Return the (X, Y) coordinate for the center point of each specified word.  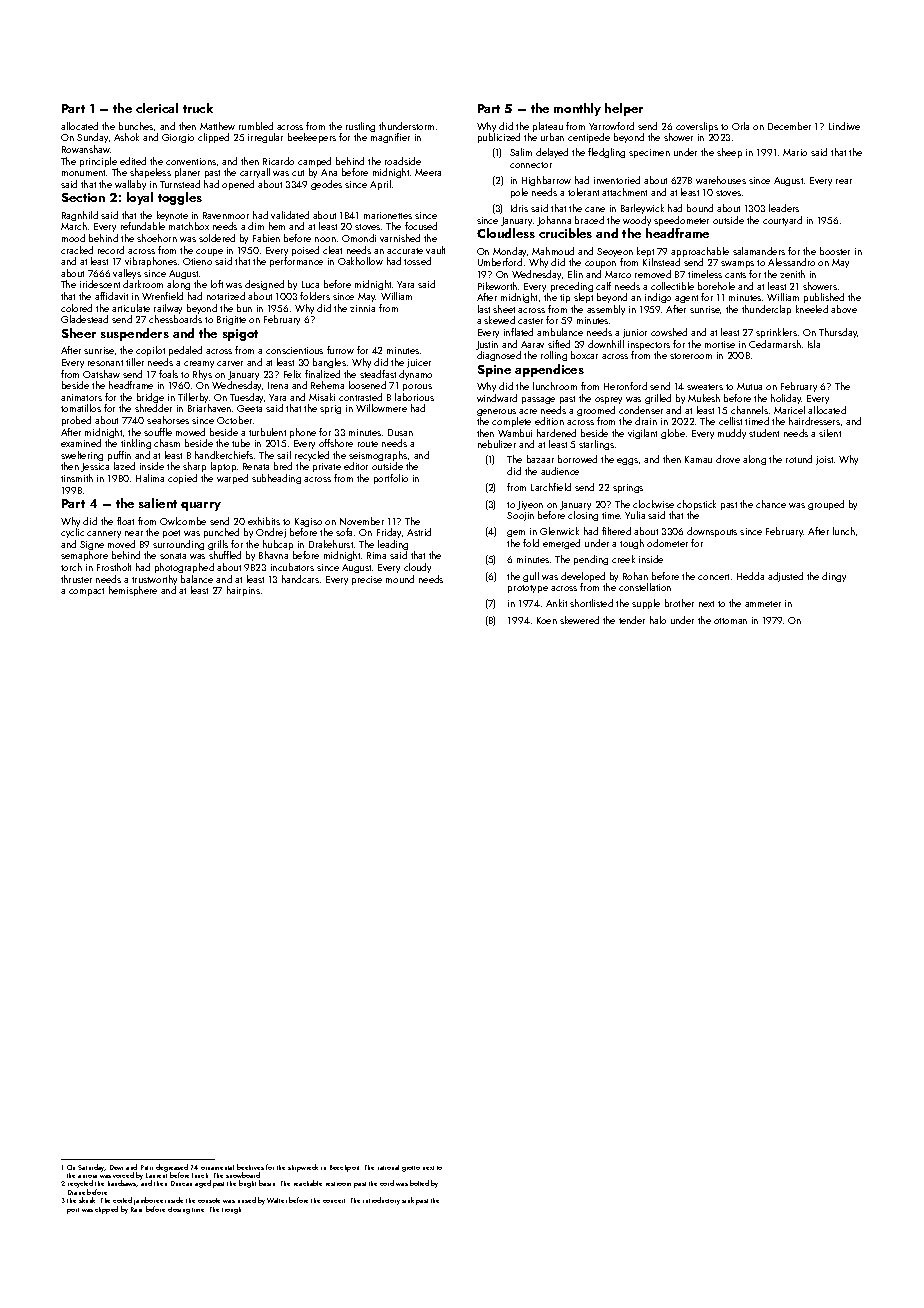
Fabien (266, 238)
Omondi (359, 238)
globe (673, 434)
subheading (276, 479)
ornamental (217, 1167)
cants (735, 275)
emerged (561, 544)
